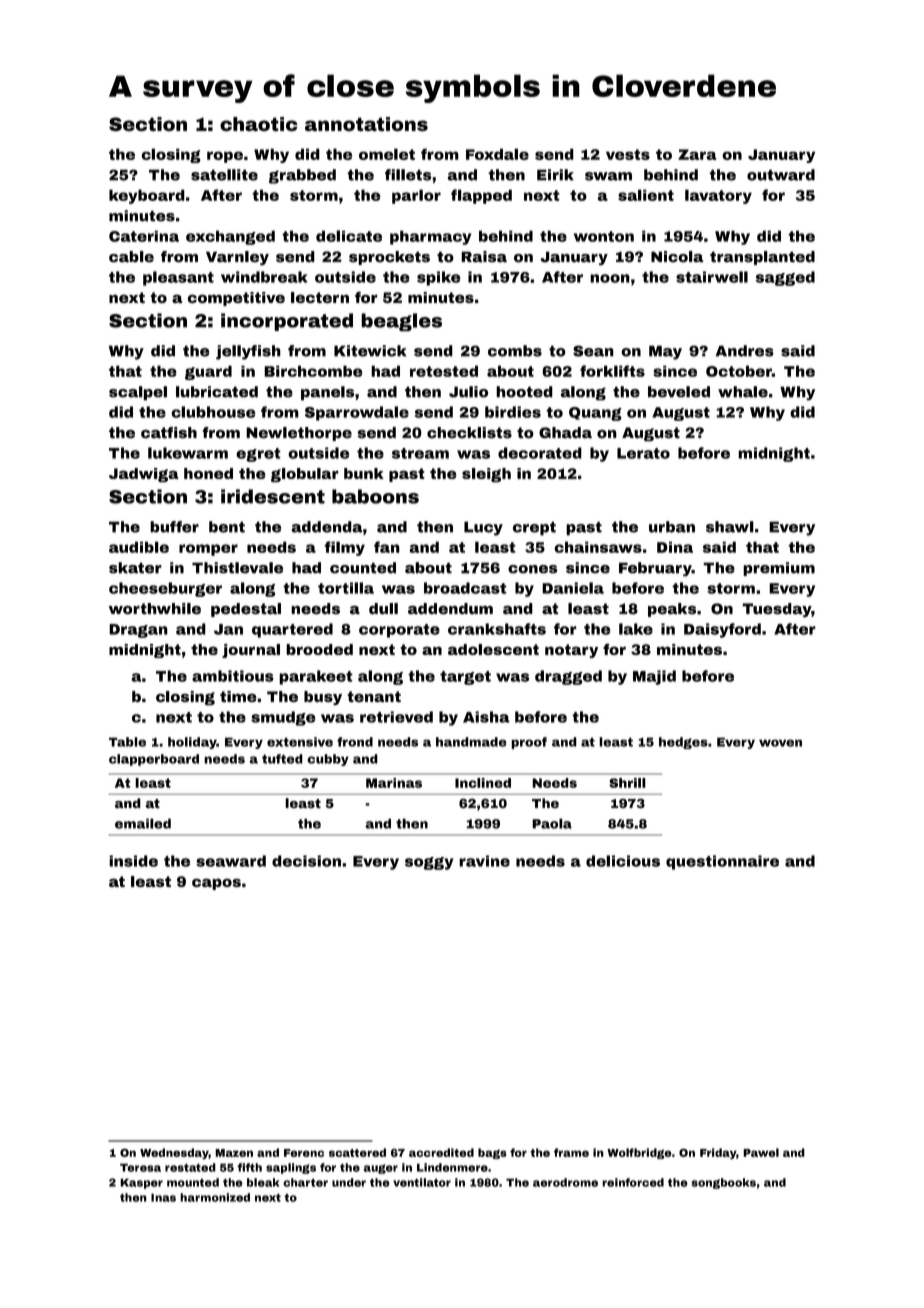 The width and height of the document is (924, 1308). What do you see at coordinates (643, 453) in the document?
I see `Lerato` at bounding box center [643, 453].
